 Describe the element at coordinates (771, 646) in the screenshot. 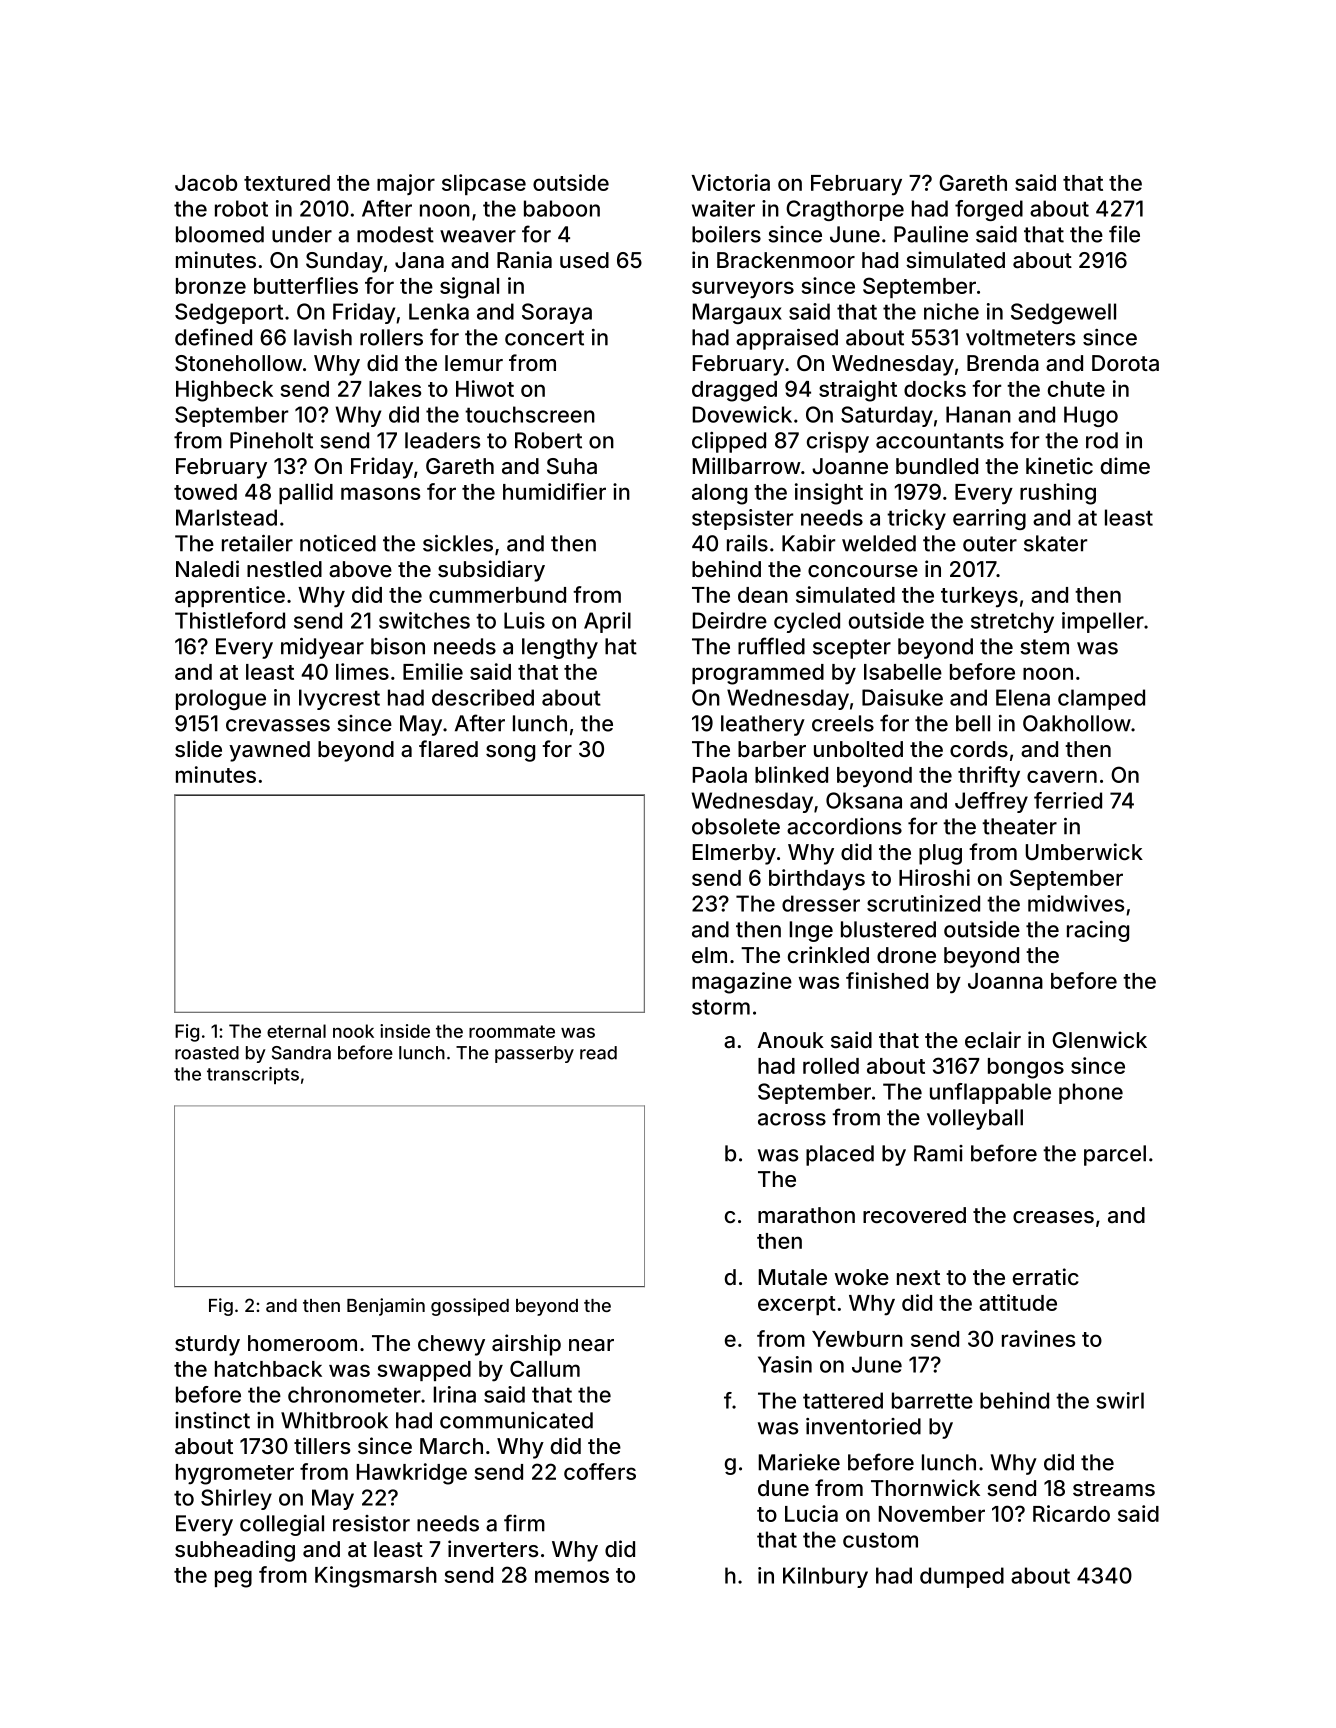

I see `ruffled` at that location.
